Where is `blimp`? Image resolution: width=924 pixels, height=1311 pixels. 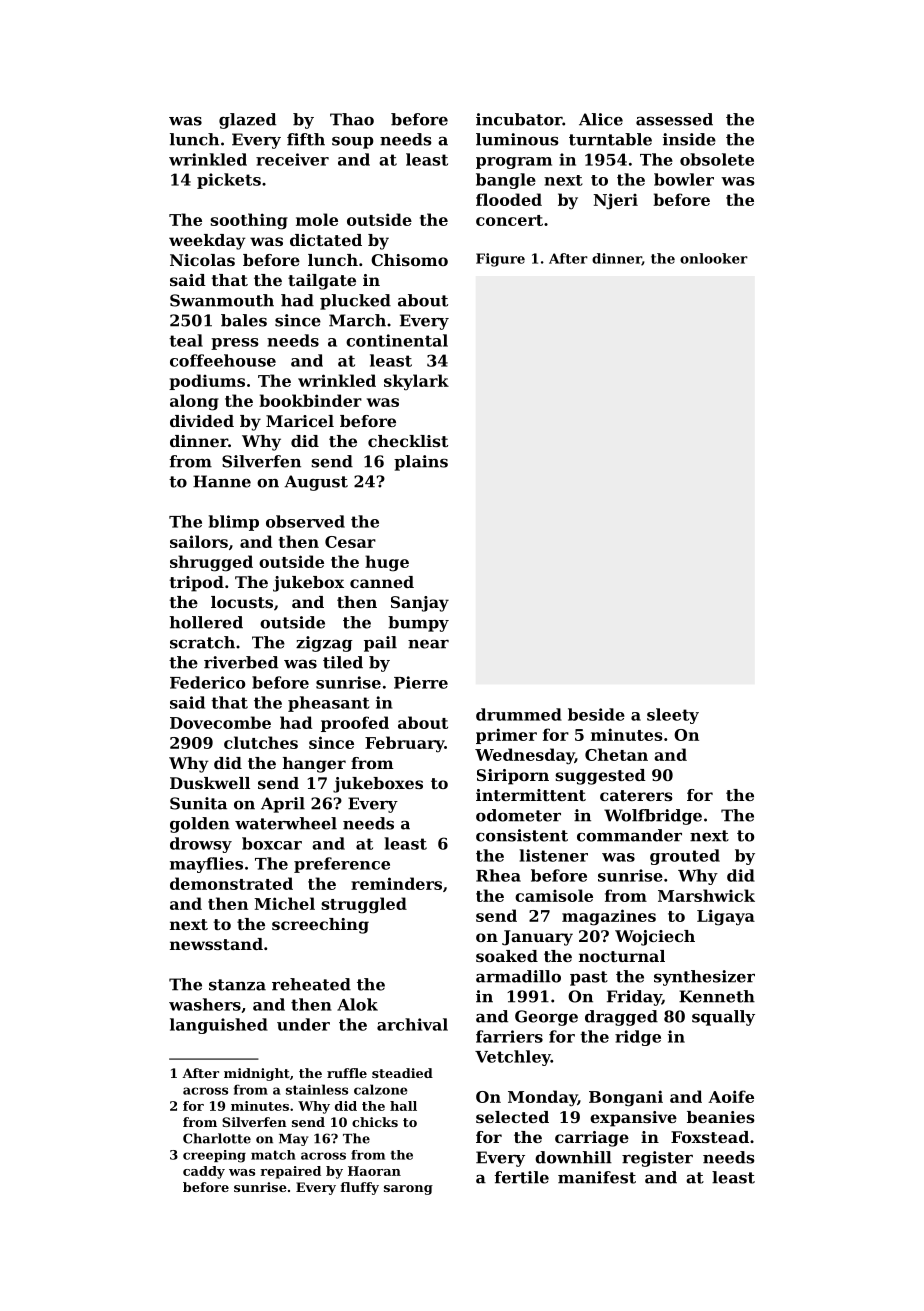 blimp is located at coordinates (234, 523).
